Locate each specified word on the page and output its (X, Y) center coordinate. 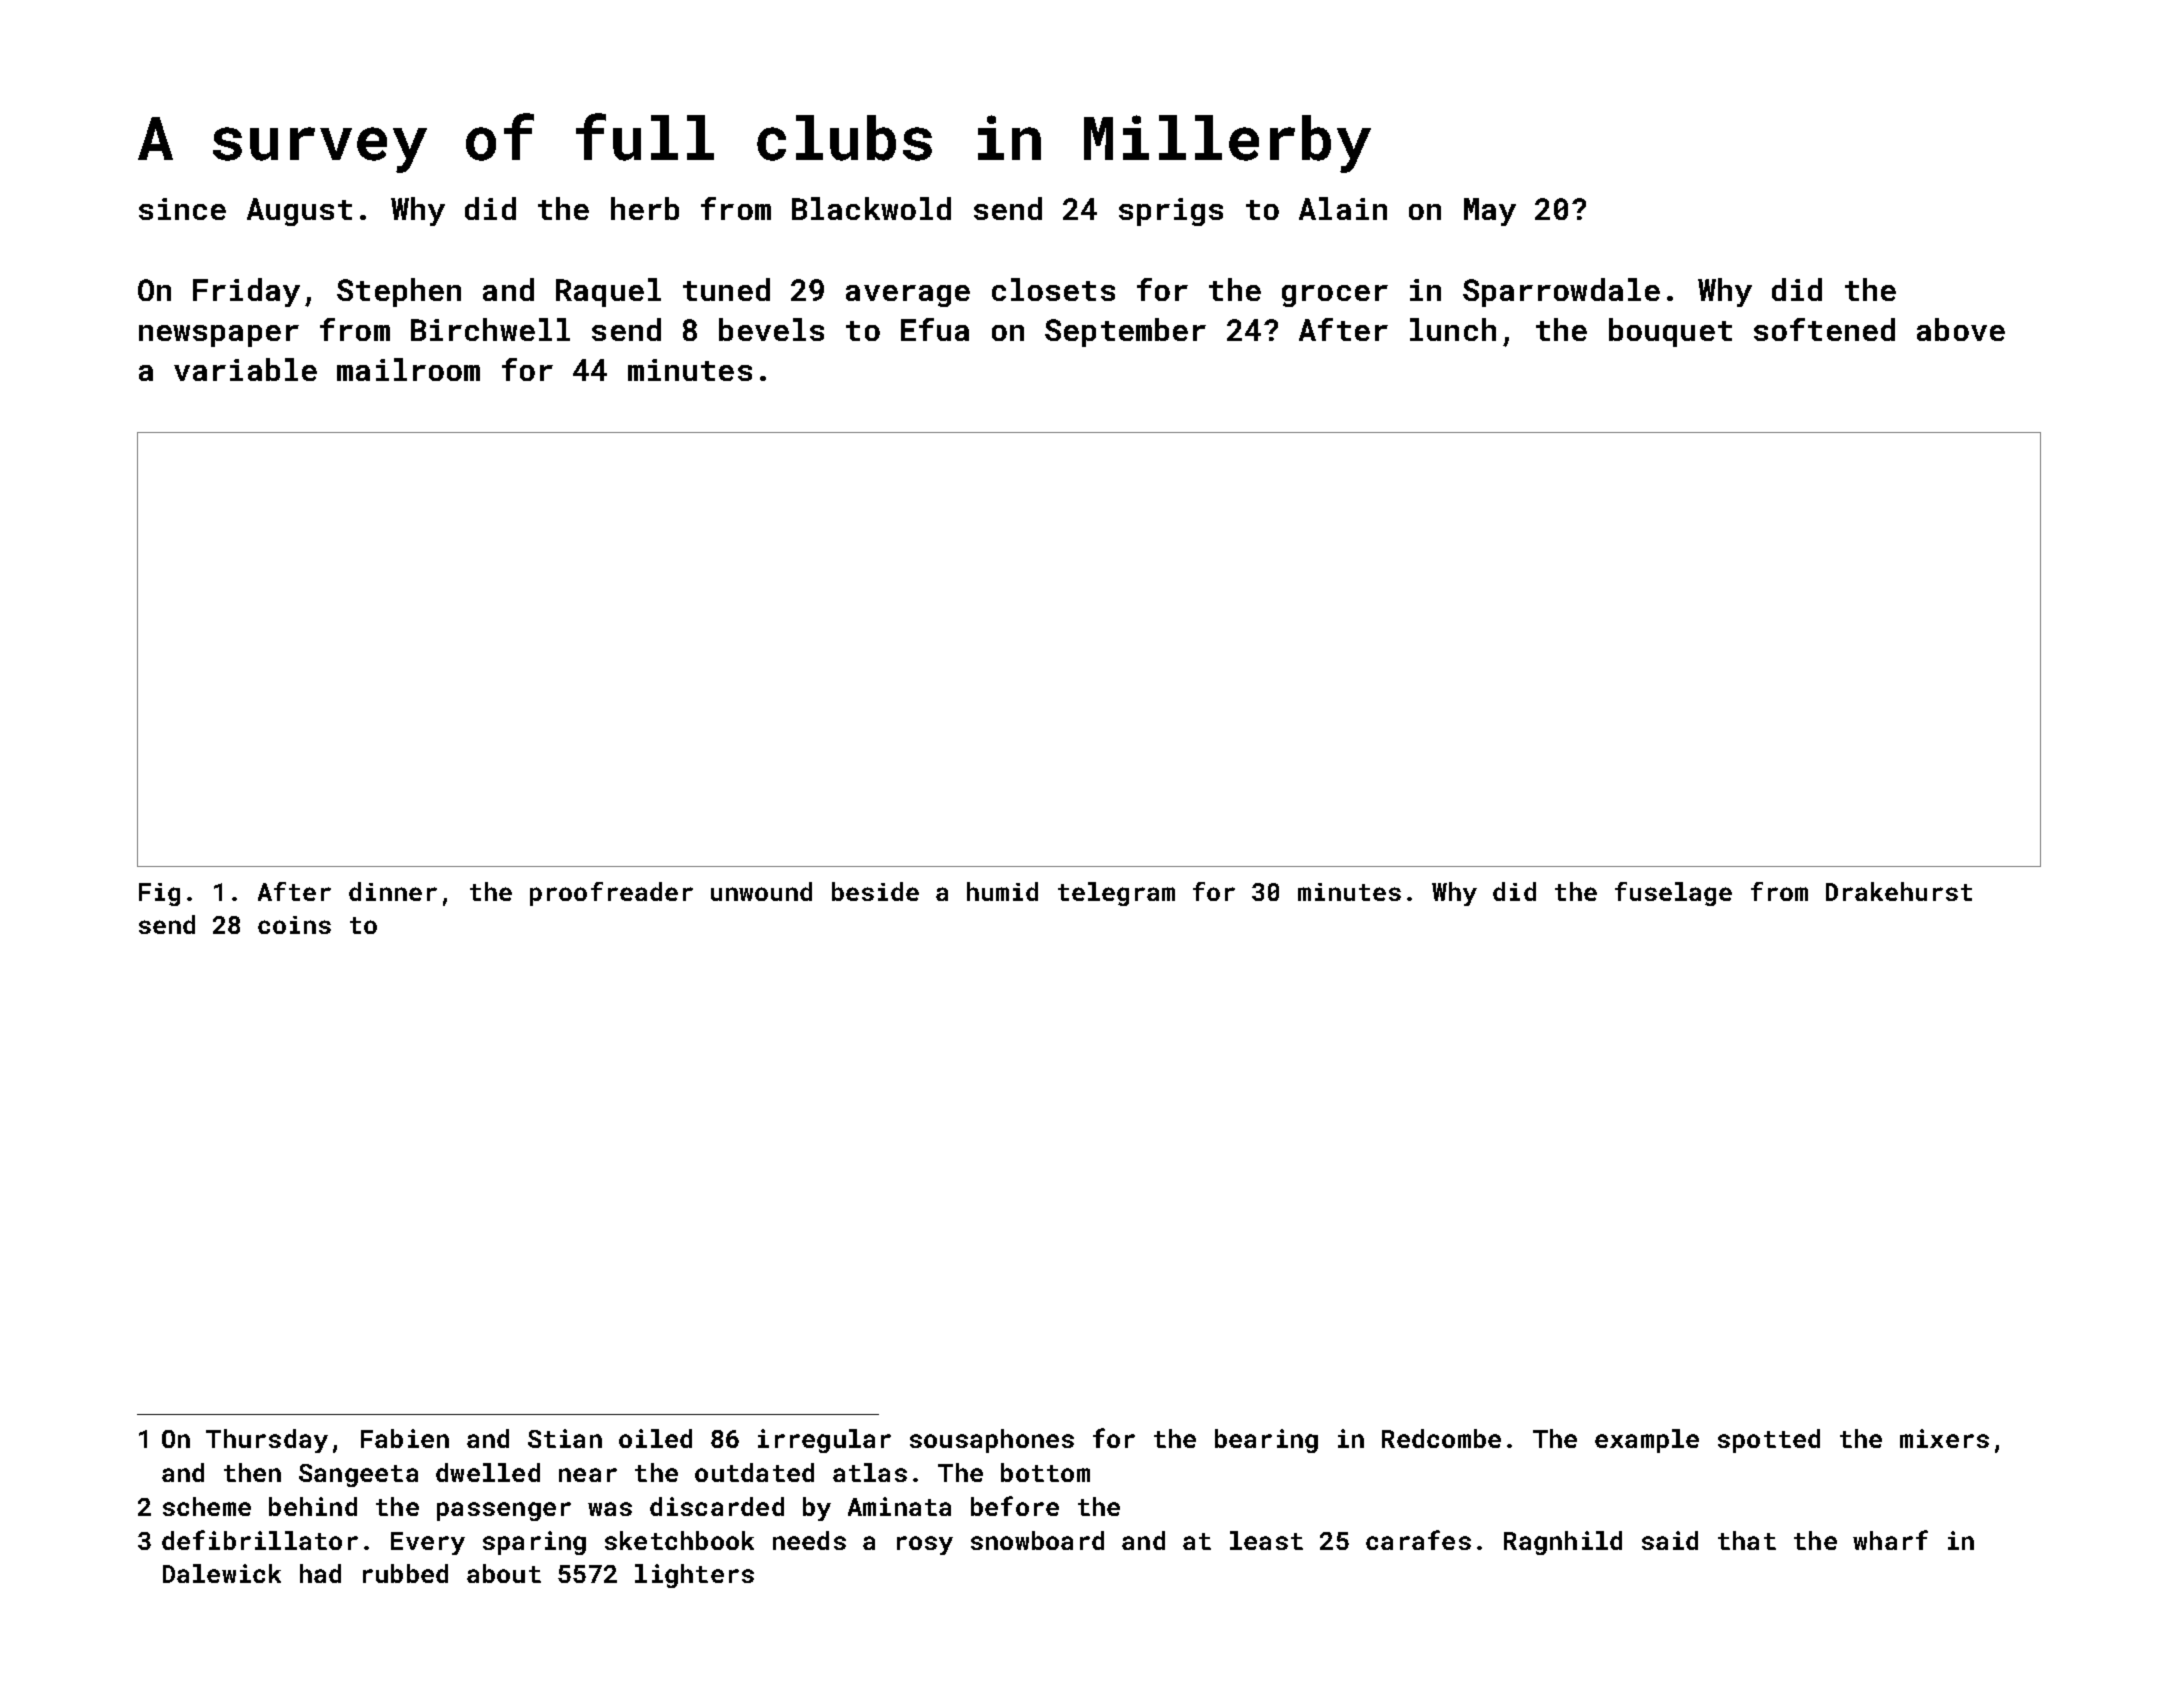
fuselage (1673, 894)
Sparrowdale (1561, 292)
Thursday (267, 1441)
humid (1002, 891)
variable (245, 369)
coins (294, 925)
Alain (1343, 208)
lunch (1453, 329)
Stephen (399, 292)
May (1490, 212)
